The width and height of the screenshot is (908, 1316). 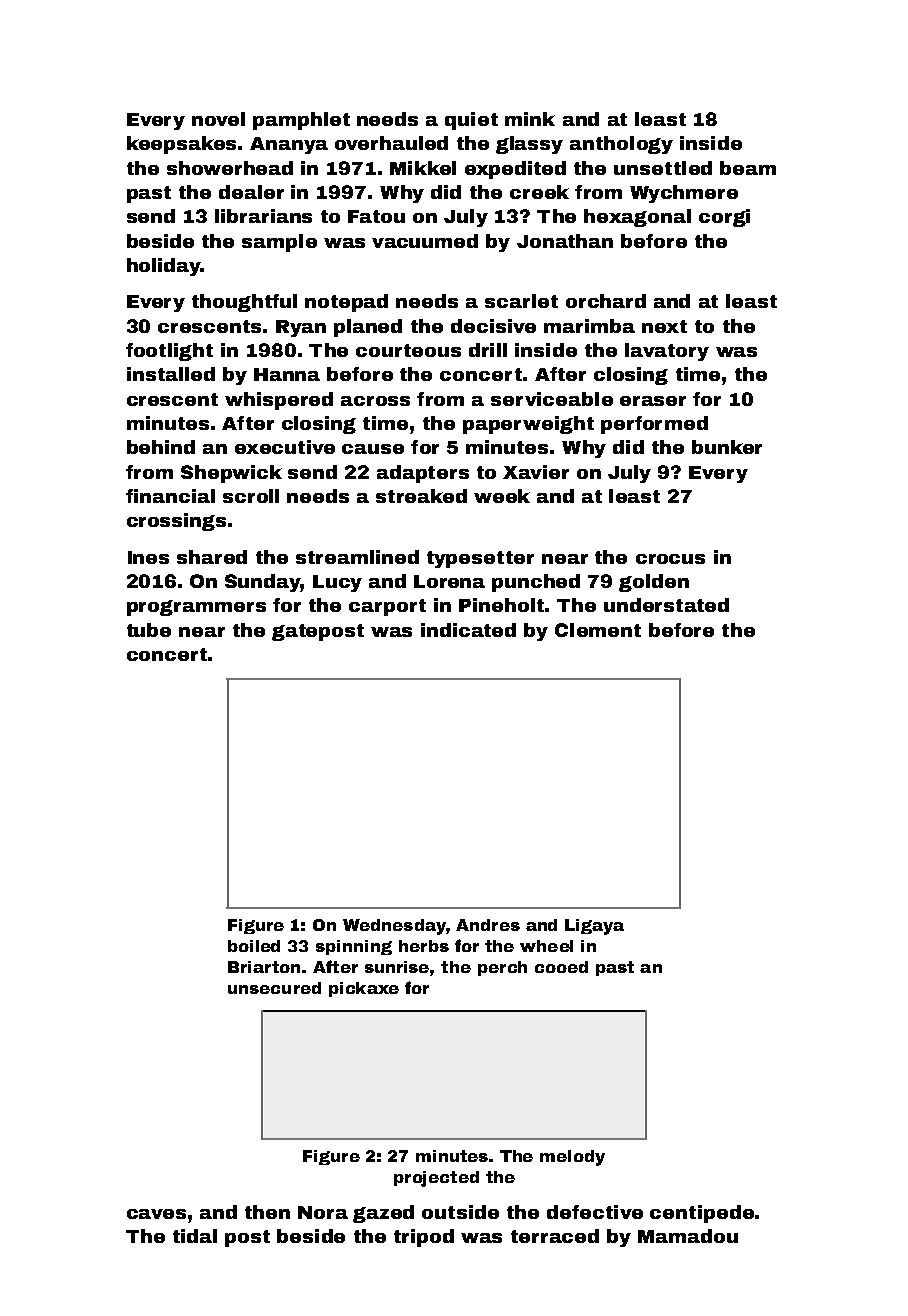 What do you see at coordinates (357, 557) in the screenshot?
I see `streamlined` at bounding box center [357, 557].
